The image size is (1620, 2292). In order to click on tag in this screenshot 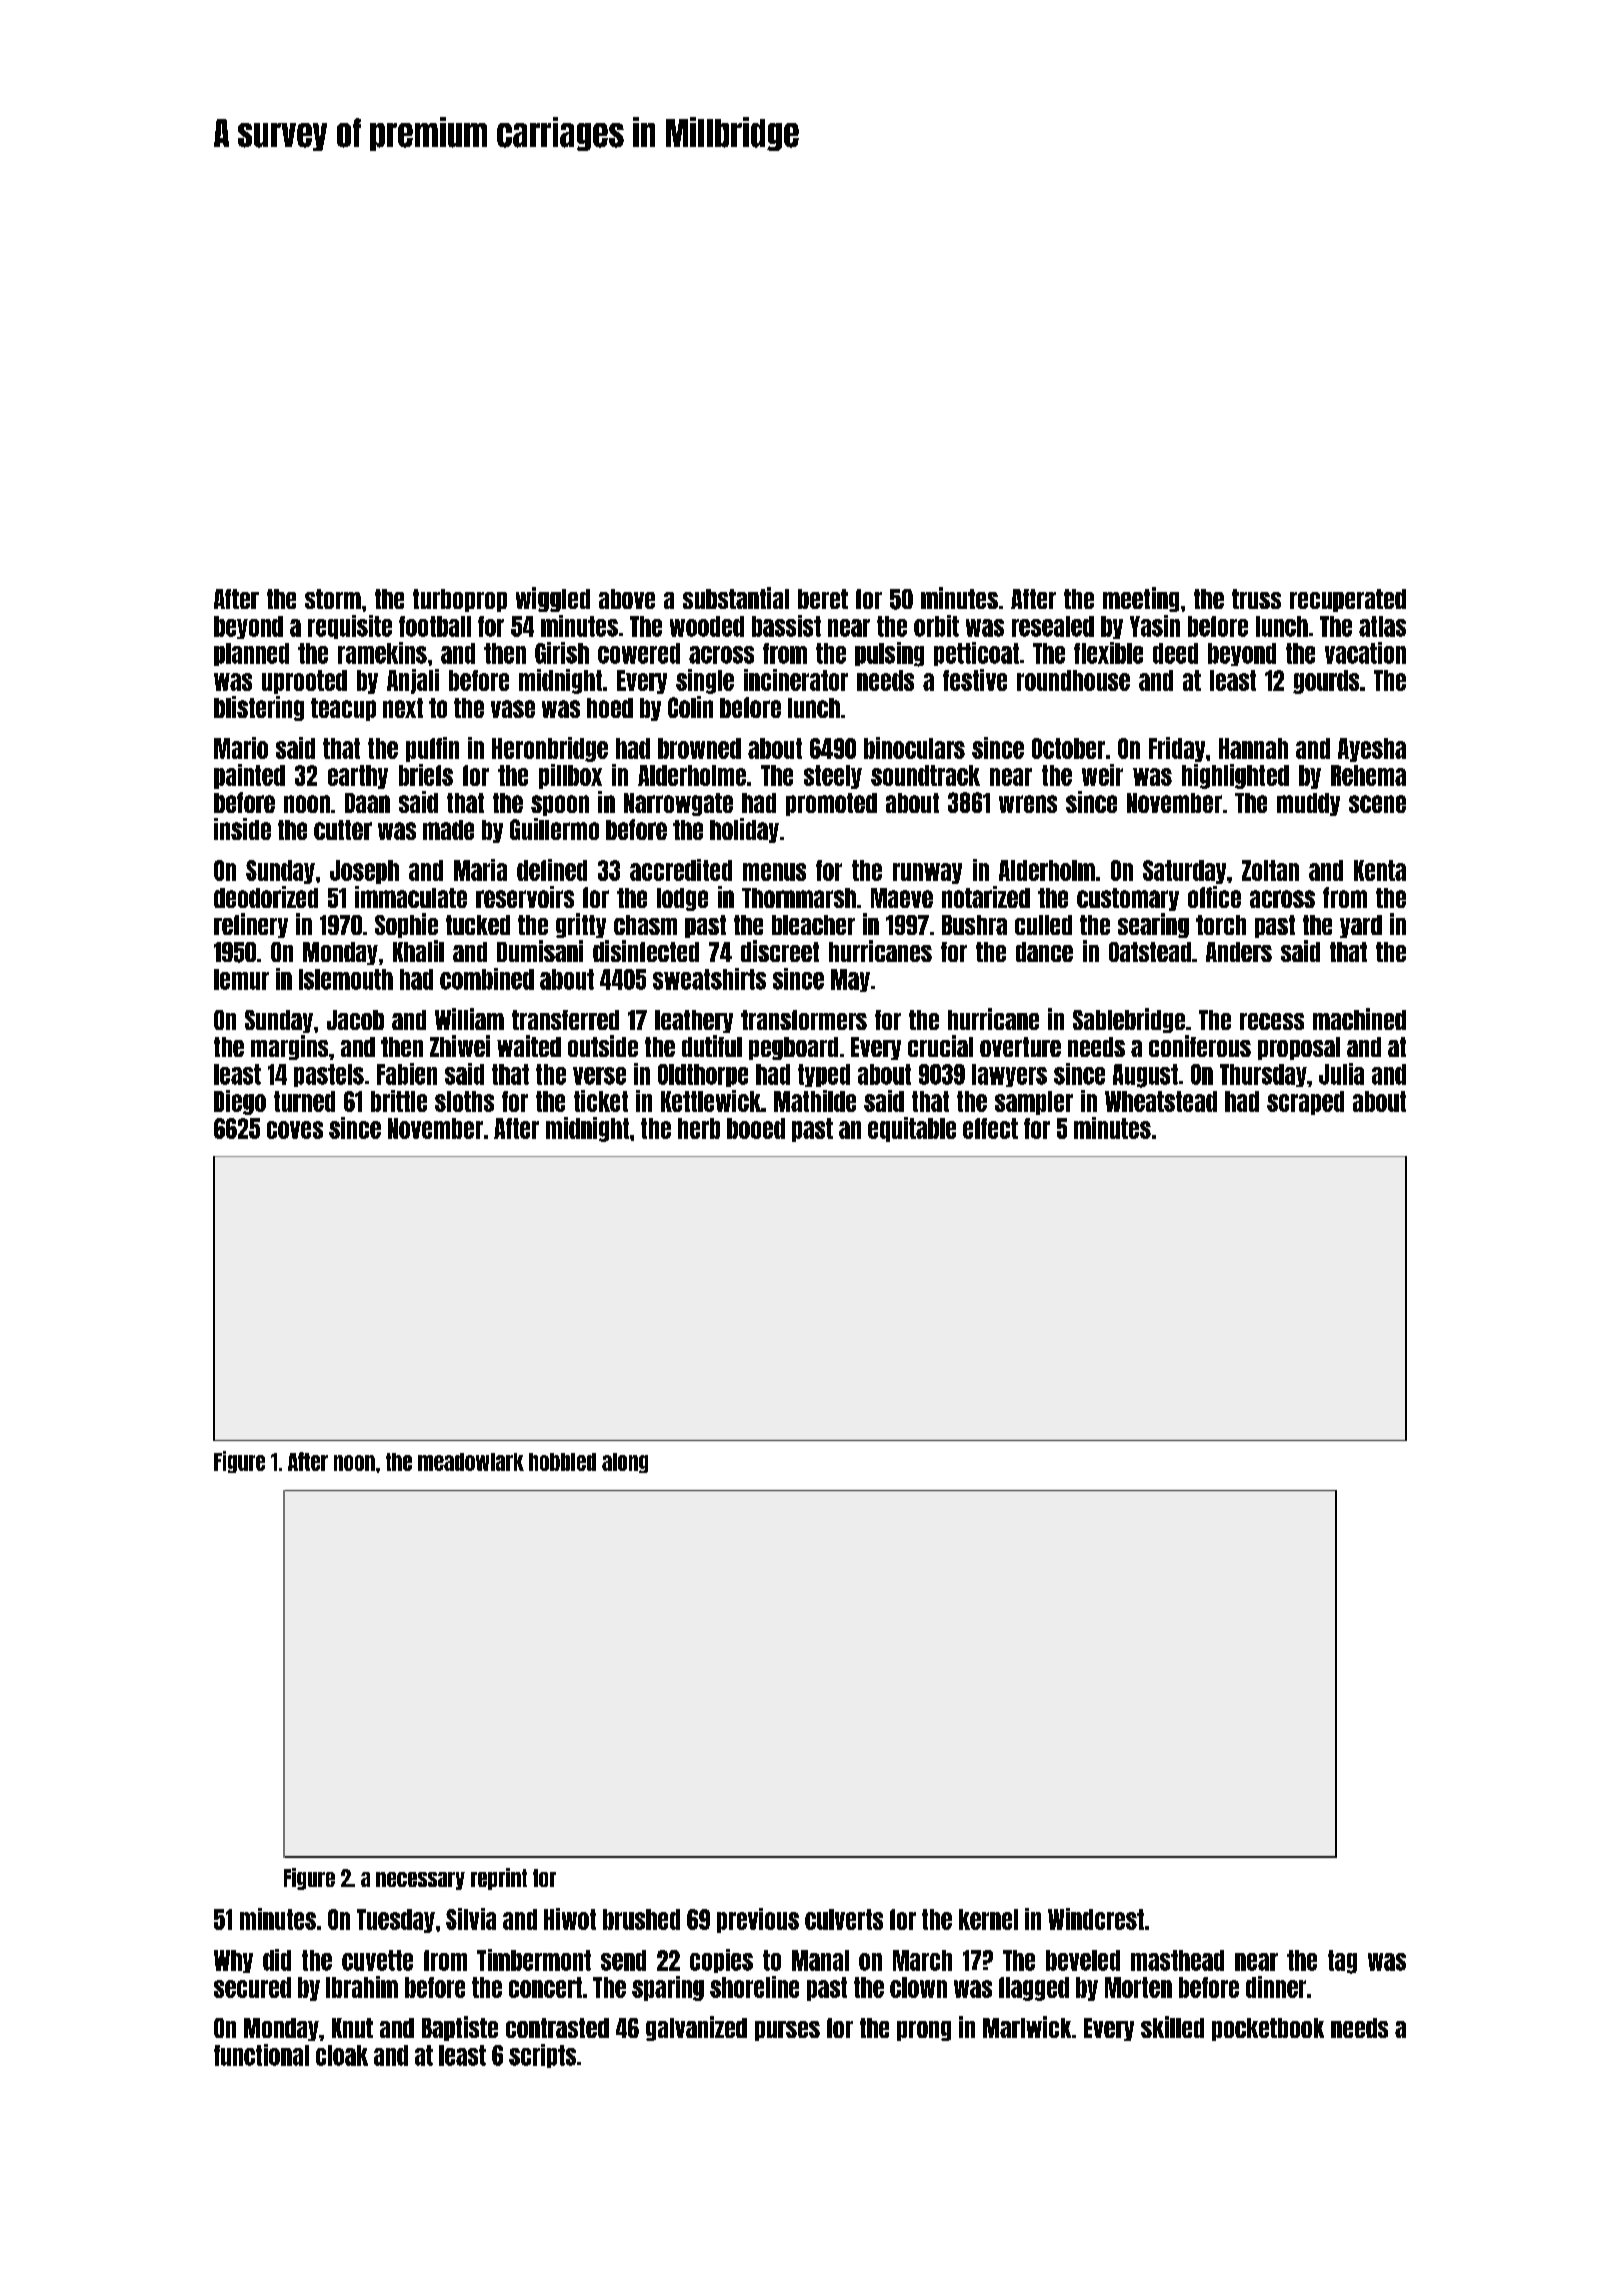, I will do `click(1342, 1962)`.
